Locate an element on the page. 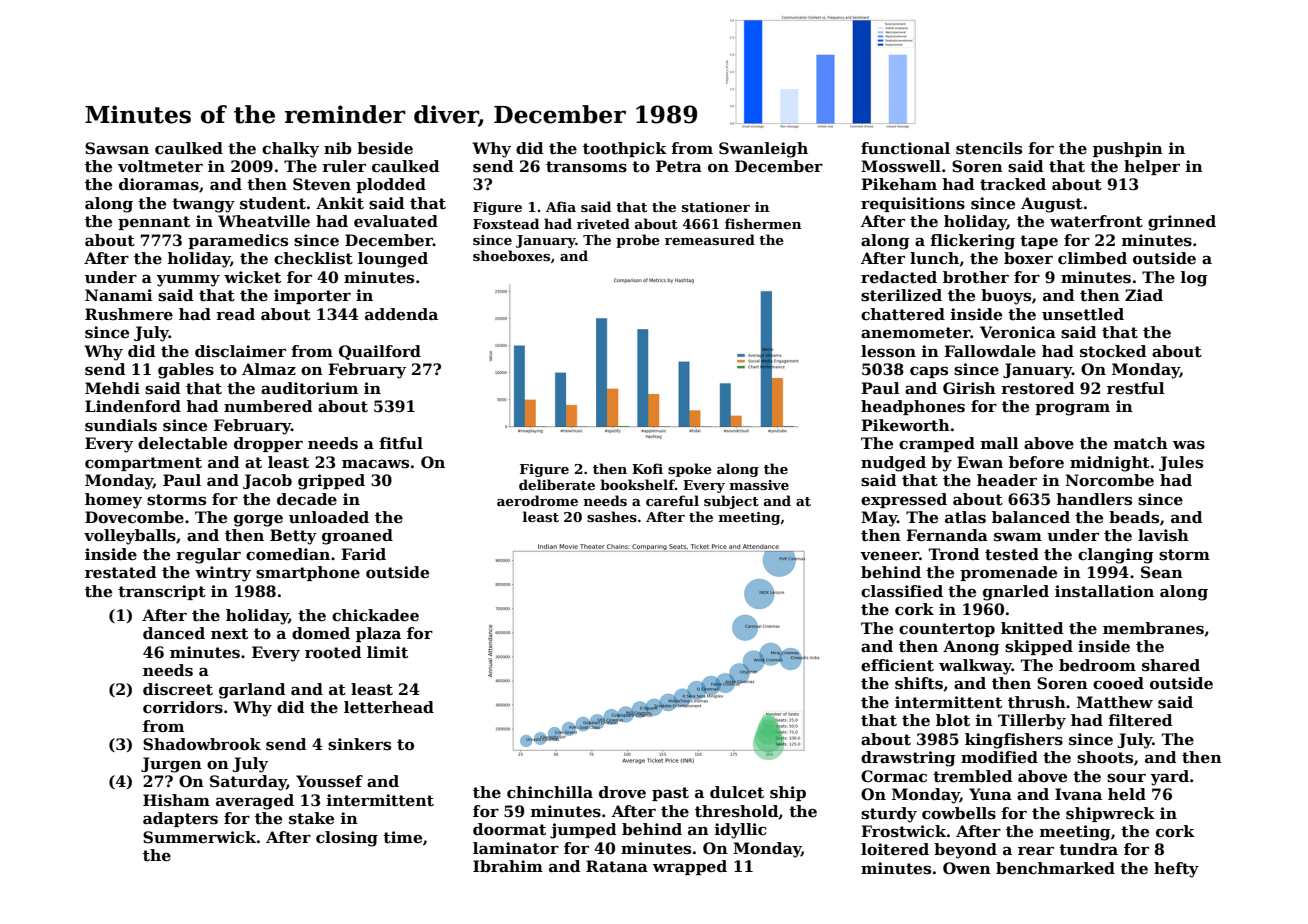 This document has width=1308, height=924. Summerwick is located at coordinates (199, 837).
